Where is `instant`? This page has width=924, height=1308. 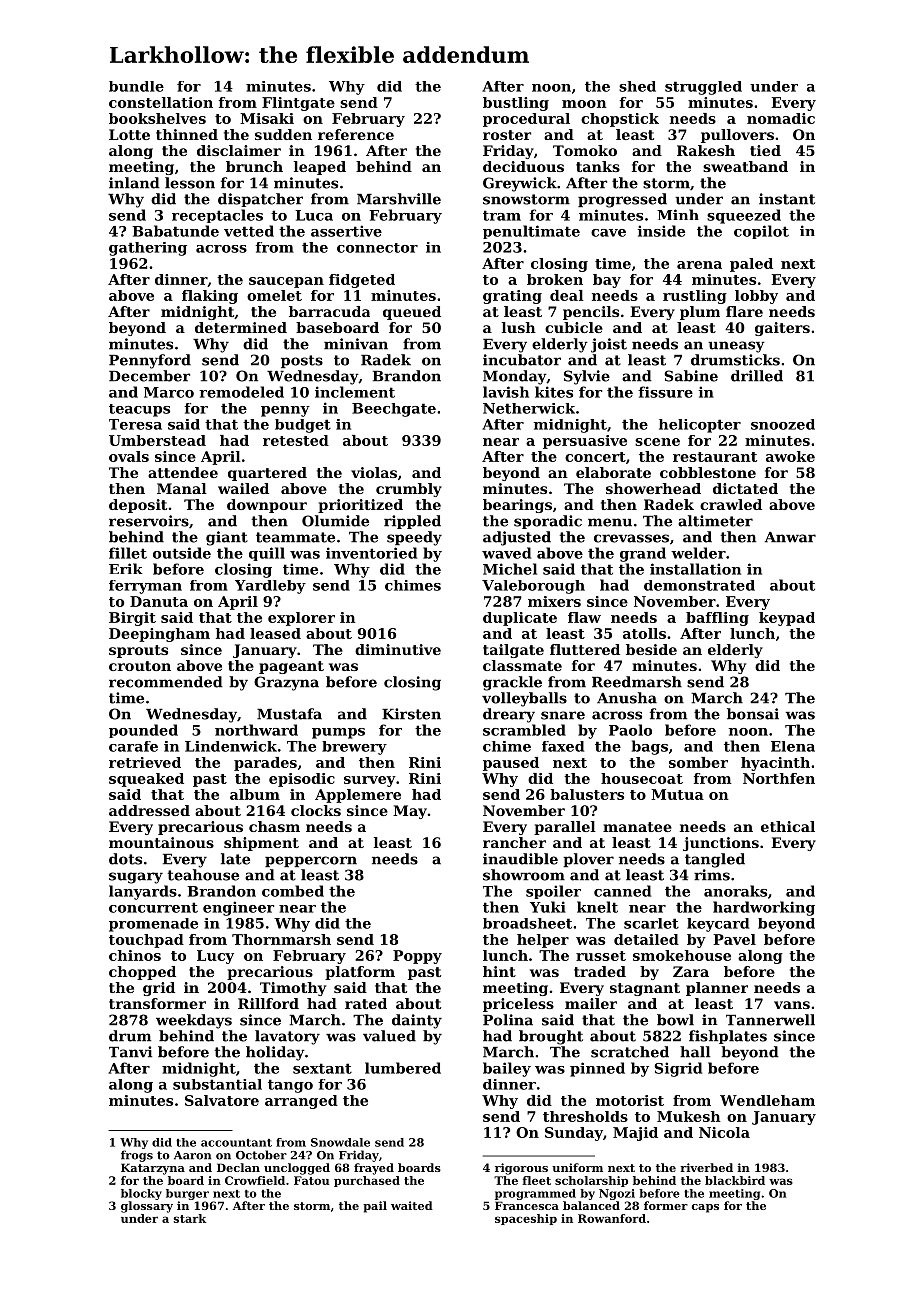 instant is located at coordinates (787, 199).
